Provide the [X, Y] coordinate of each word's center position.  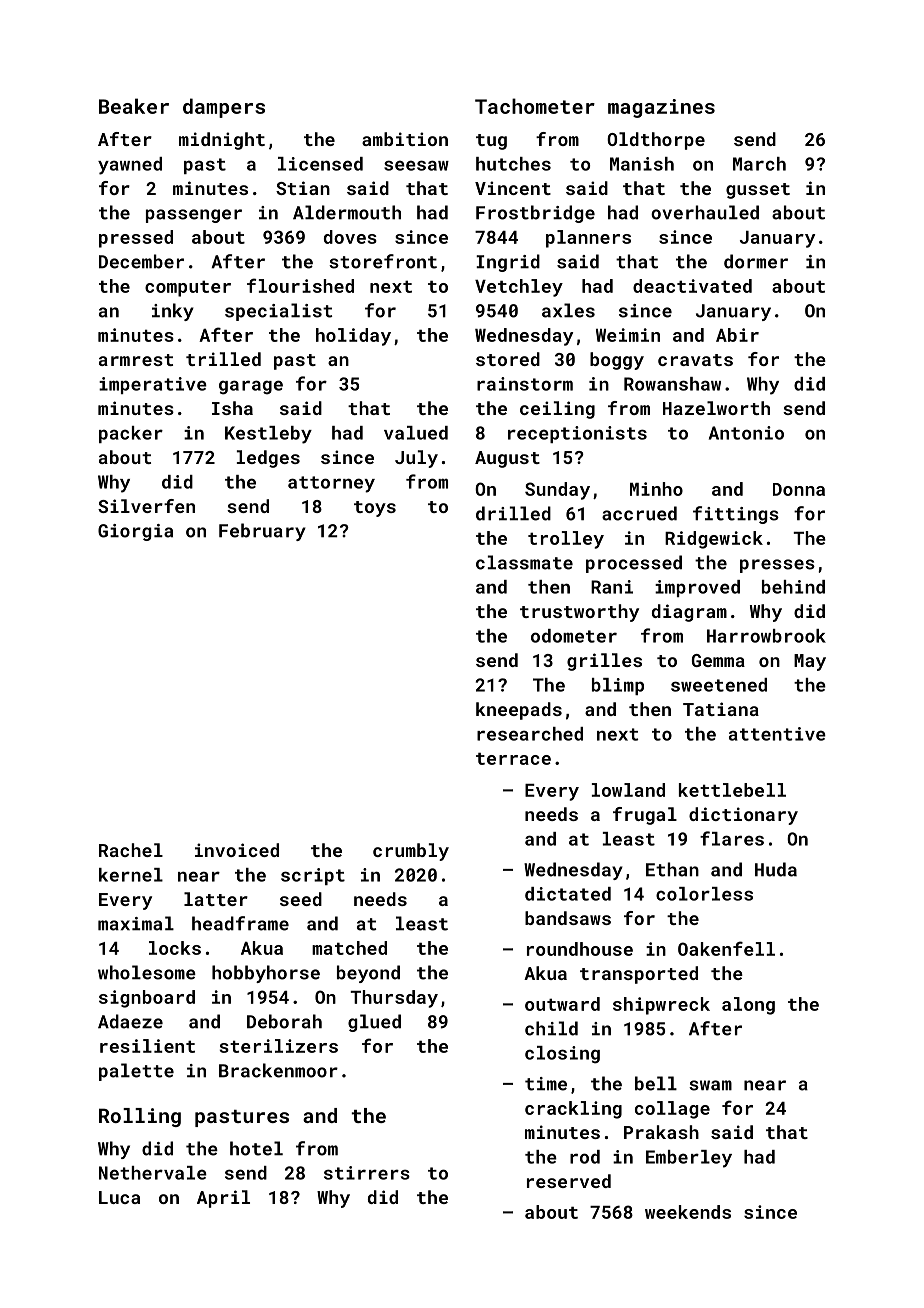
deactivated [692, 286]
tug [491, 142]
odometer [574, 636]
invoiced [237, 850]
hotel [256, 1148]
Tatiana [721, 709]
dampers [224, 108]
